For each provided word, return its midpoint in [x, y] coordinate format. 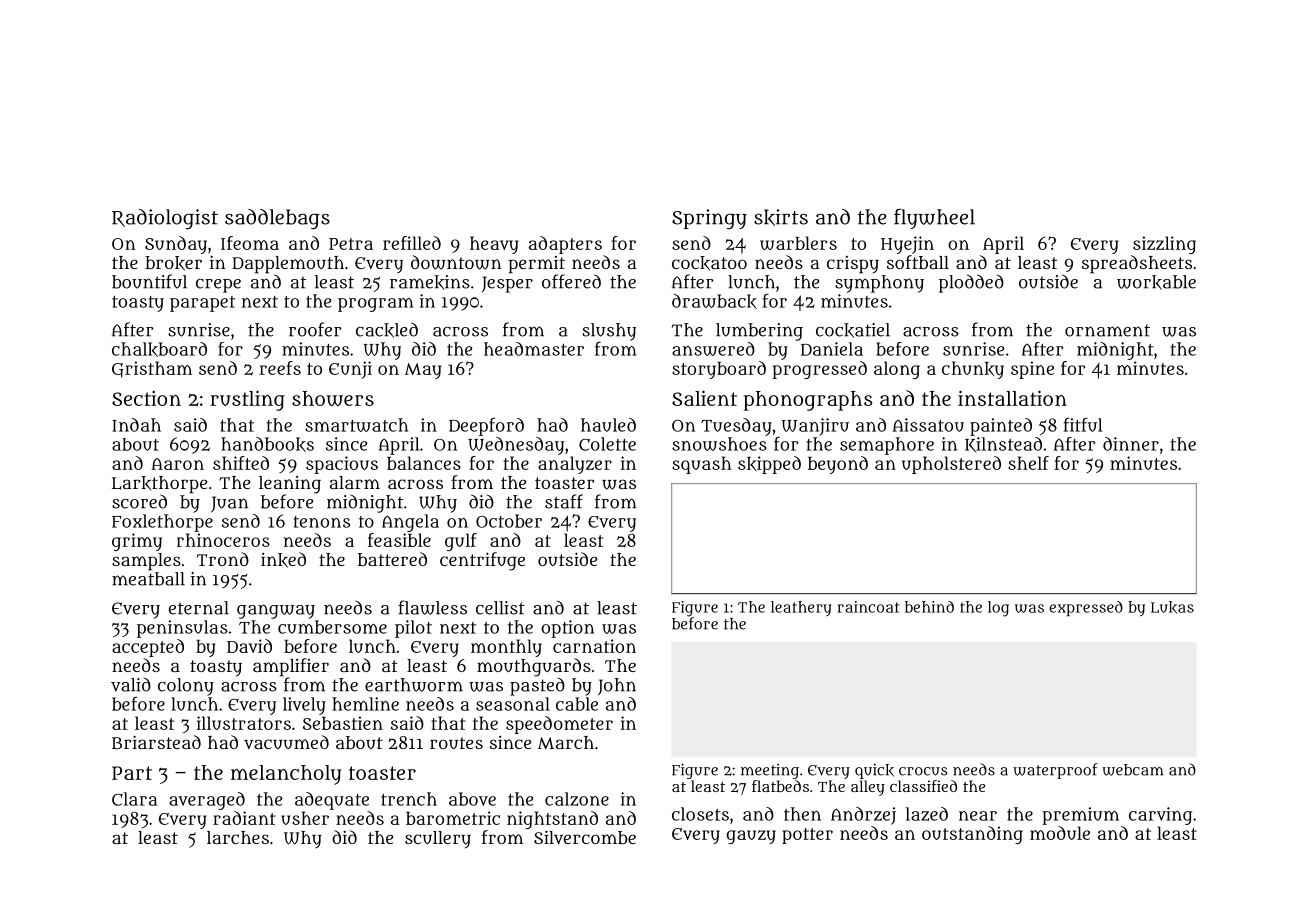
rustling [247, 400]
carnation [594, 646]
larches [238, 837]
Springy [709, 219]
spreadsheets [1137, 264]
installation [1012, 398]
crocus [923, 771]
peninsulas [182, 629]
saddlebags [277, 219]
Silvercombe [585, 837]
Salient [704, 398]
